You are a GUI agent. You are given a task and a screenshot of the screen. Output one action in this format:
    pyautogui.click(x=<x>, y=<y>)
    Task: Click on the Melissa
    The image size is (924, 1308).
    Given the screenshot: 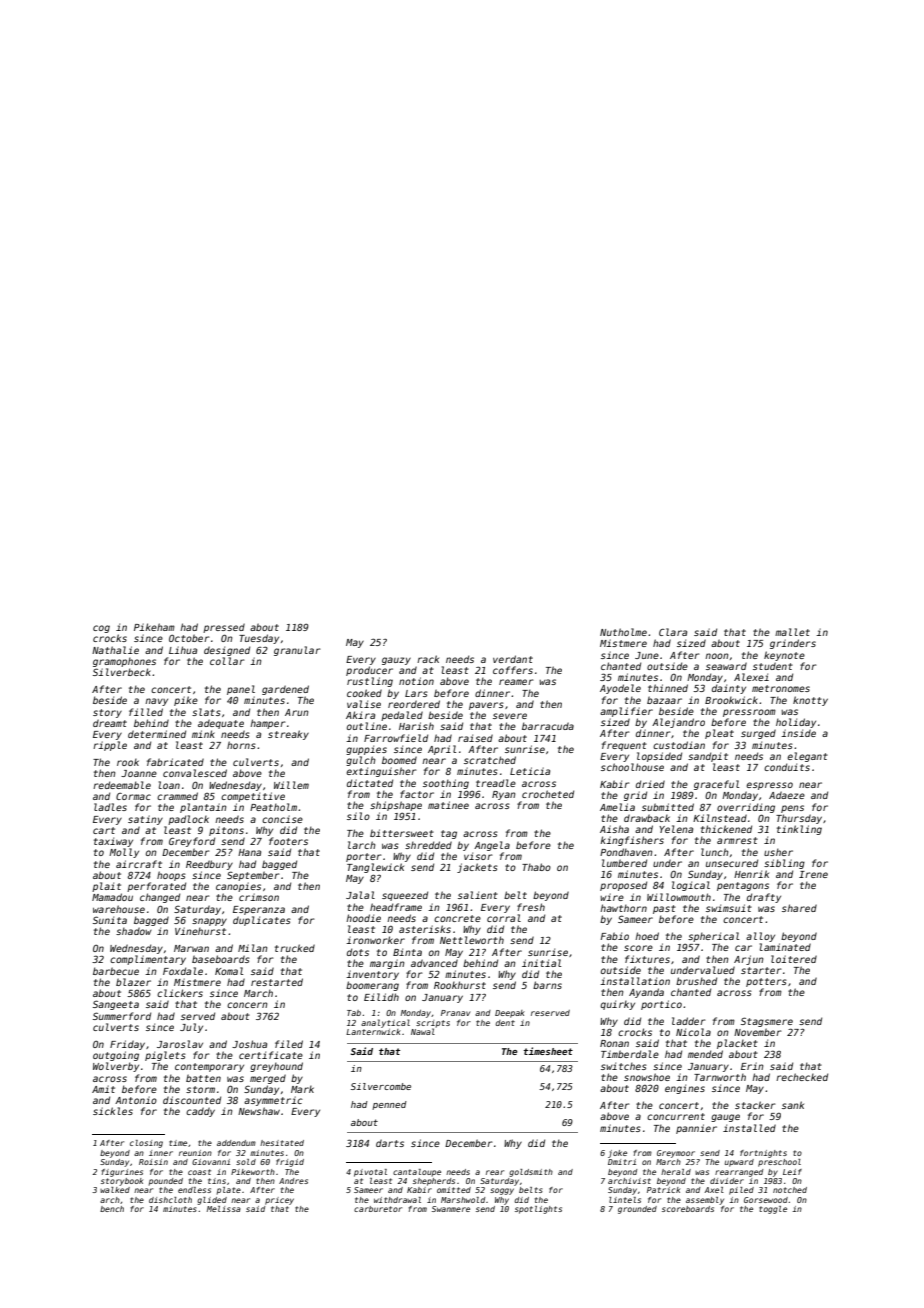 What is the action you would take?
    pyautogui.click(x=224, y=1209)
